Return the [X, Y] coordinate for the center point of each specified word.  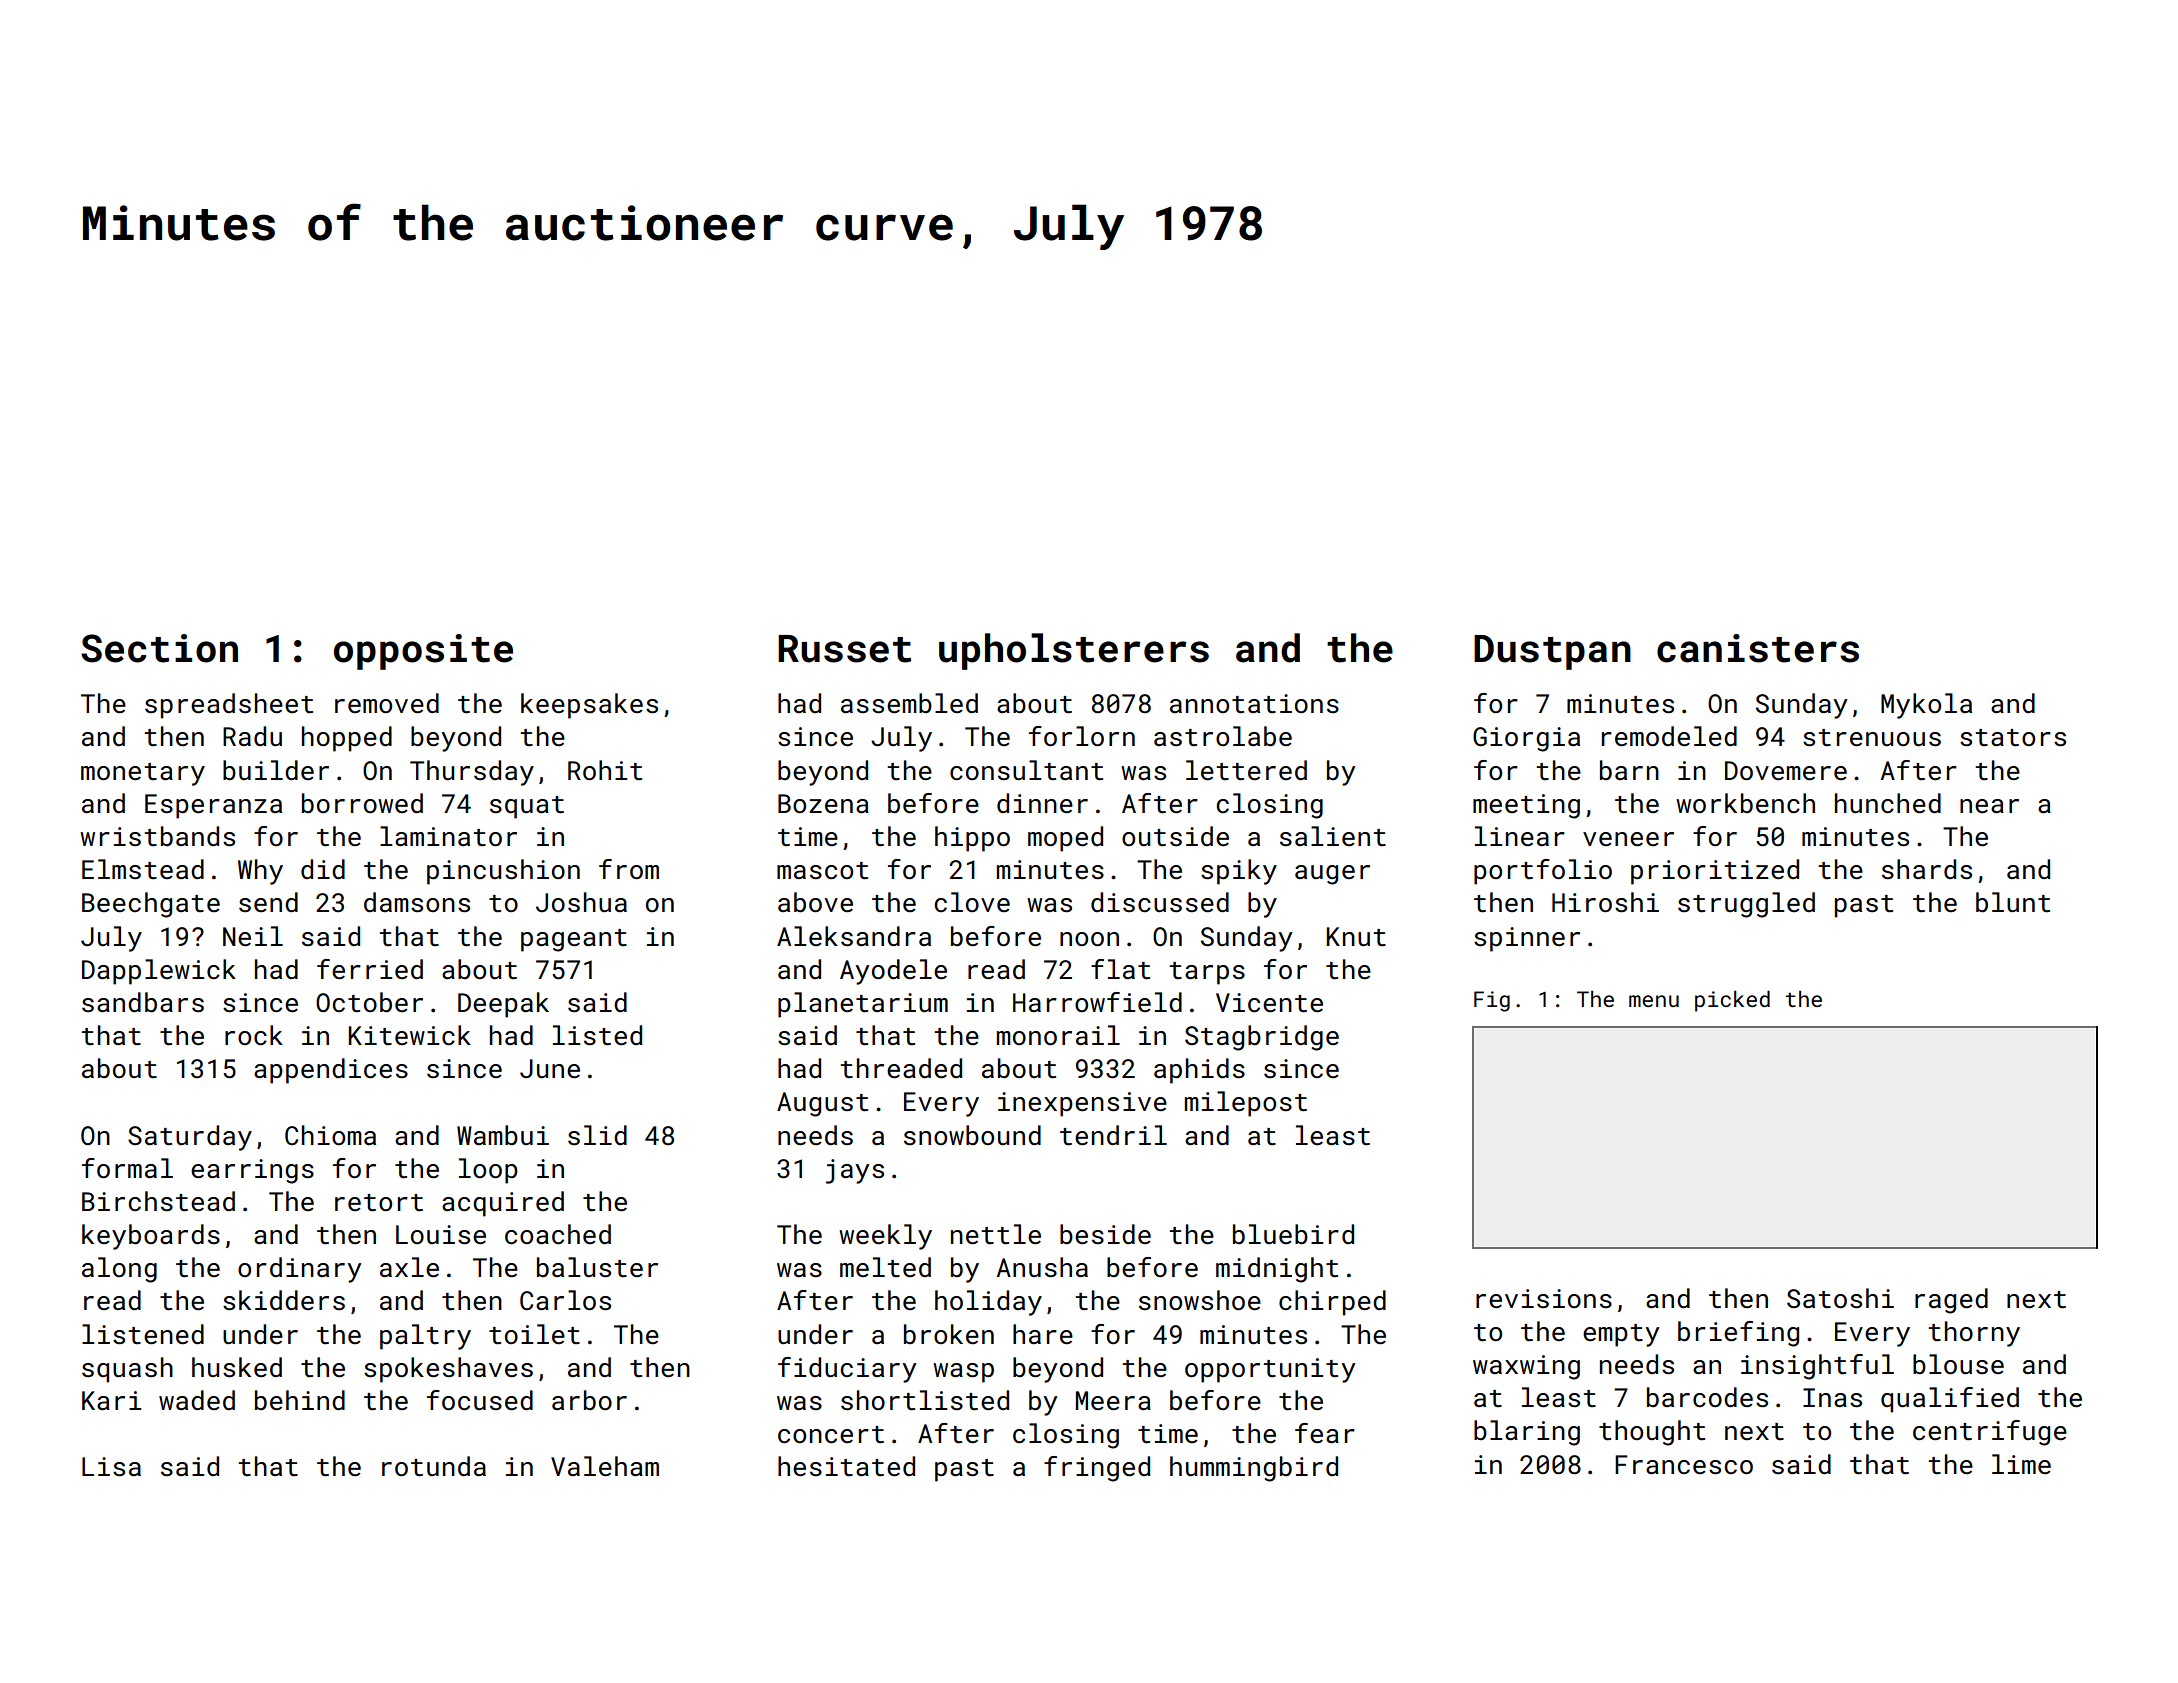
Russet [844, 649]
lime [2021, 1464]
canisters [1758, 648]
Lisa [111, 1467]
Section [159, 648]
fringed [1097, 1469]
